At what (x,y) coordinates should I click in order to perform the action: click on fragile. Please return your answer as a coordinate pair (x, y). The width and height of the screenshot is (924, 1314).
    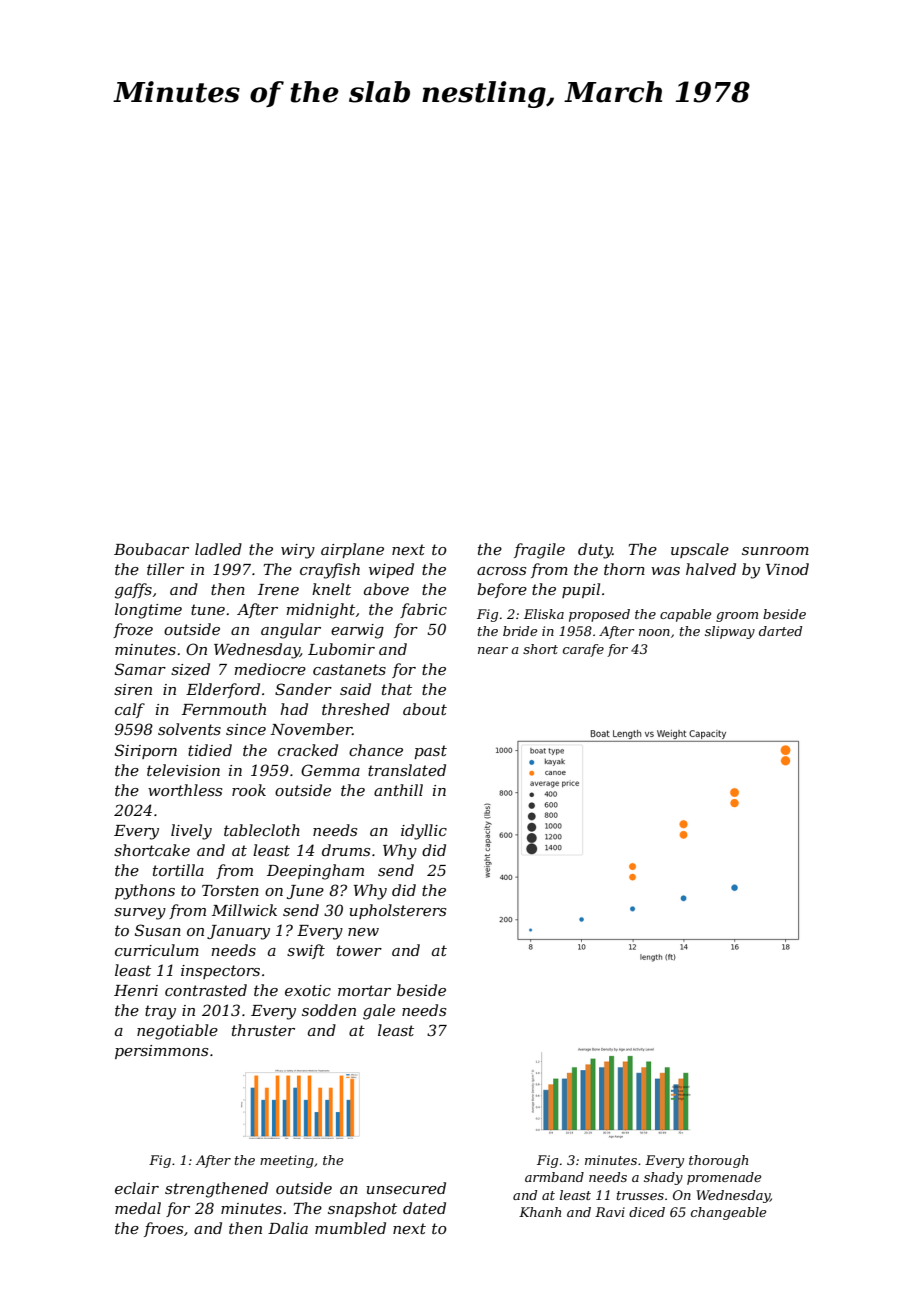
    Looking at the image, I should click on (539, 551).
